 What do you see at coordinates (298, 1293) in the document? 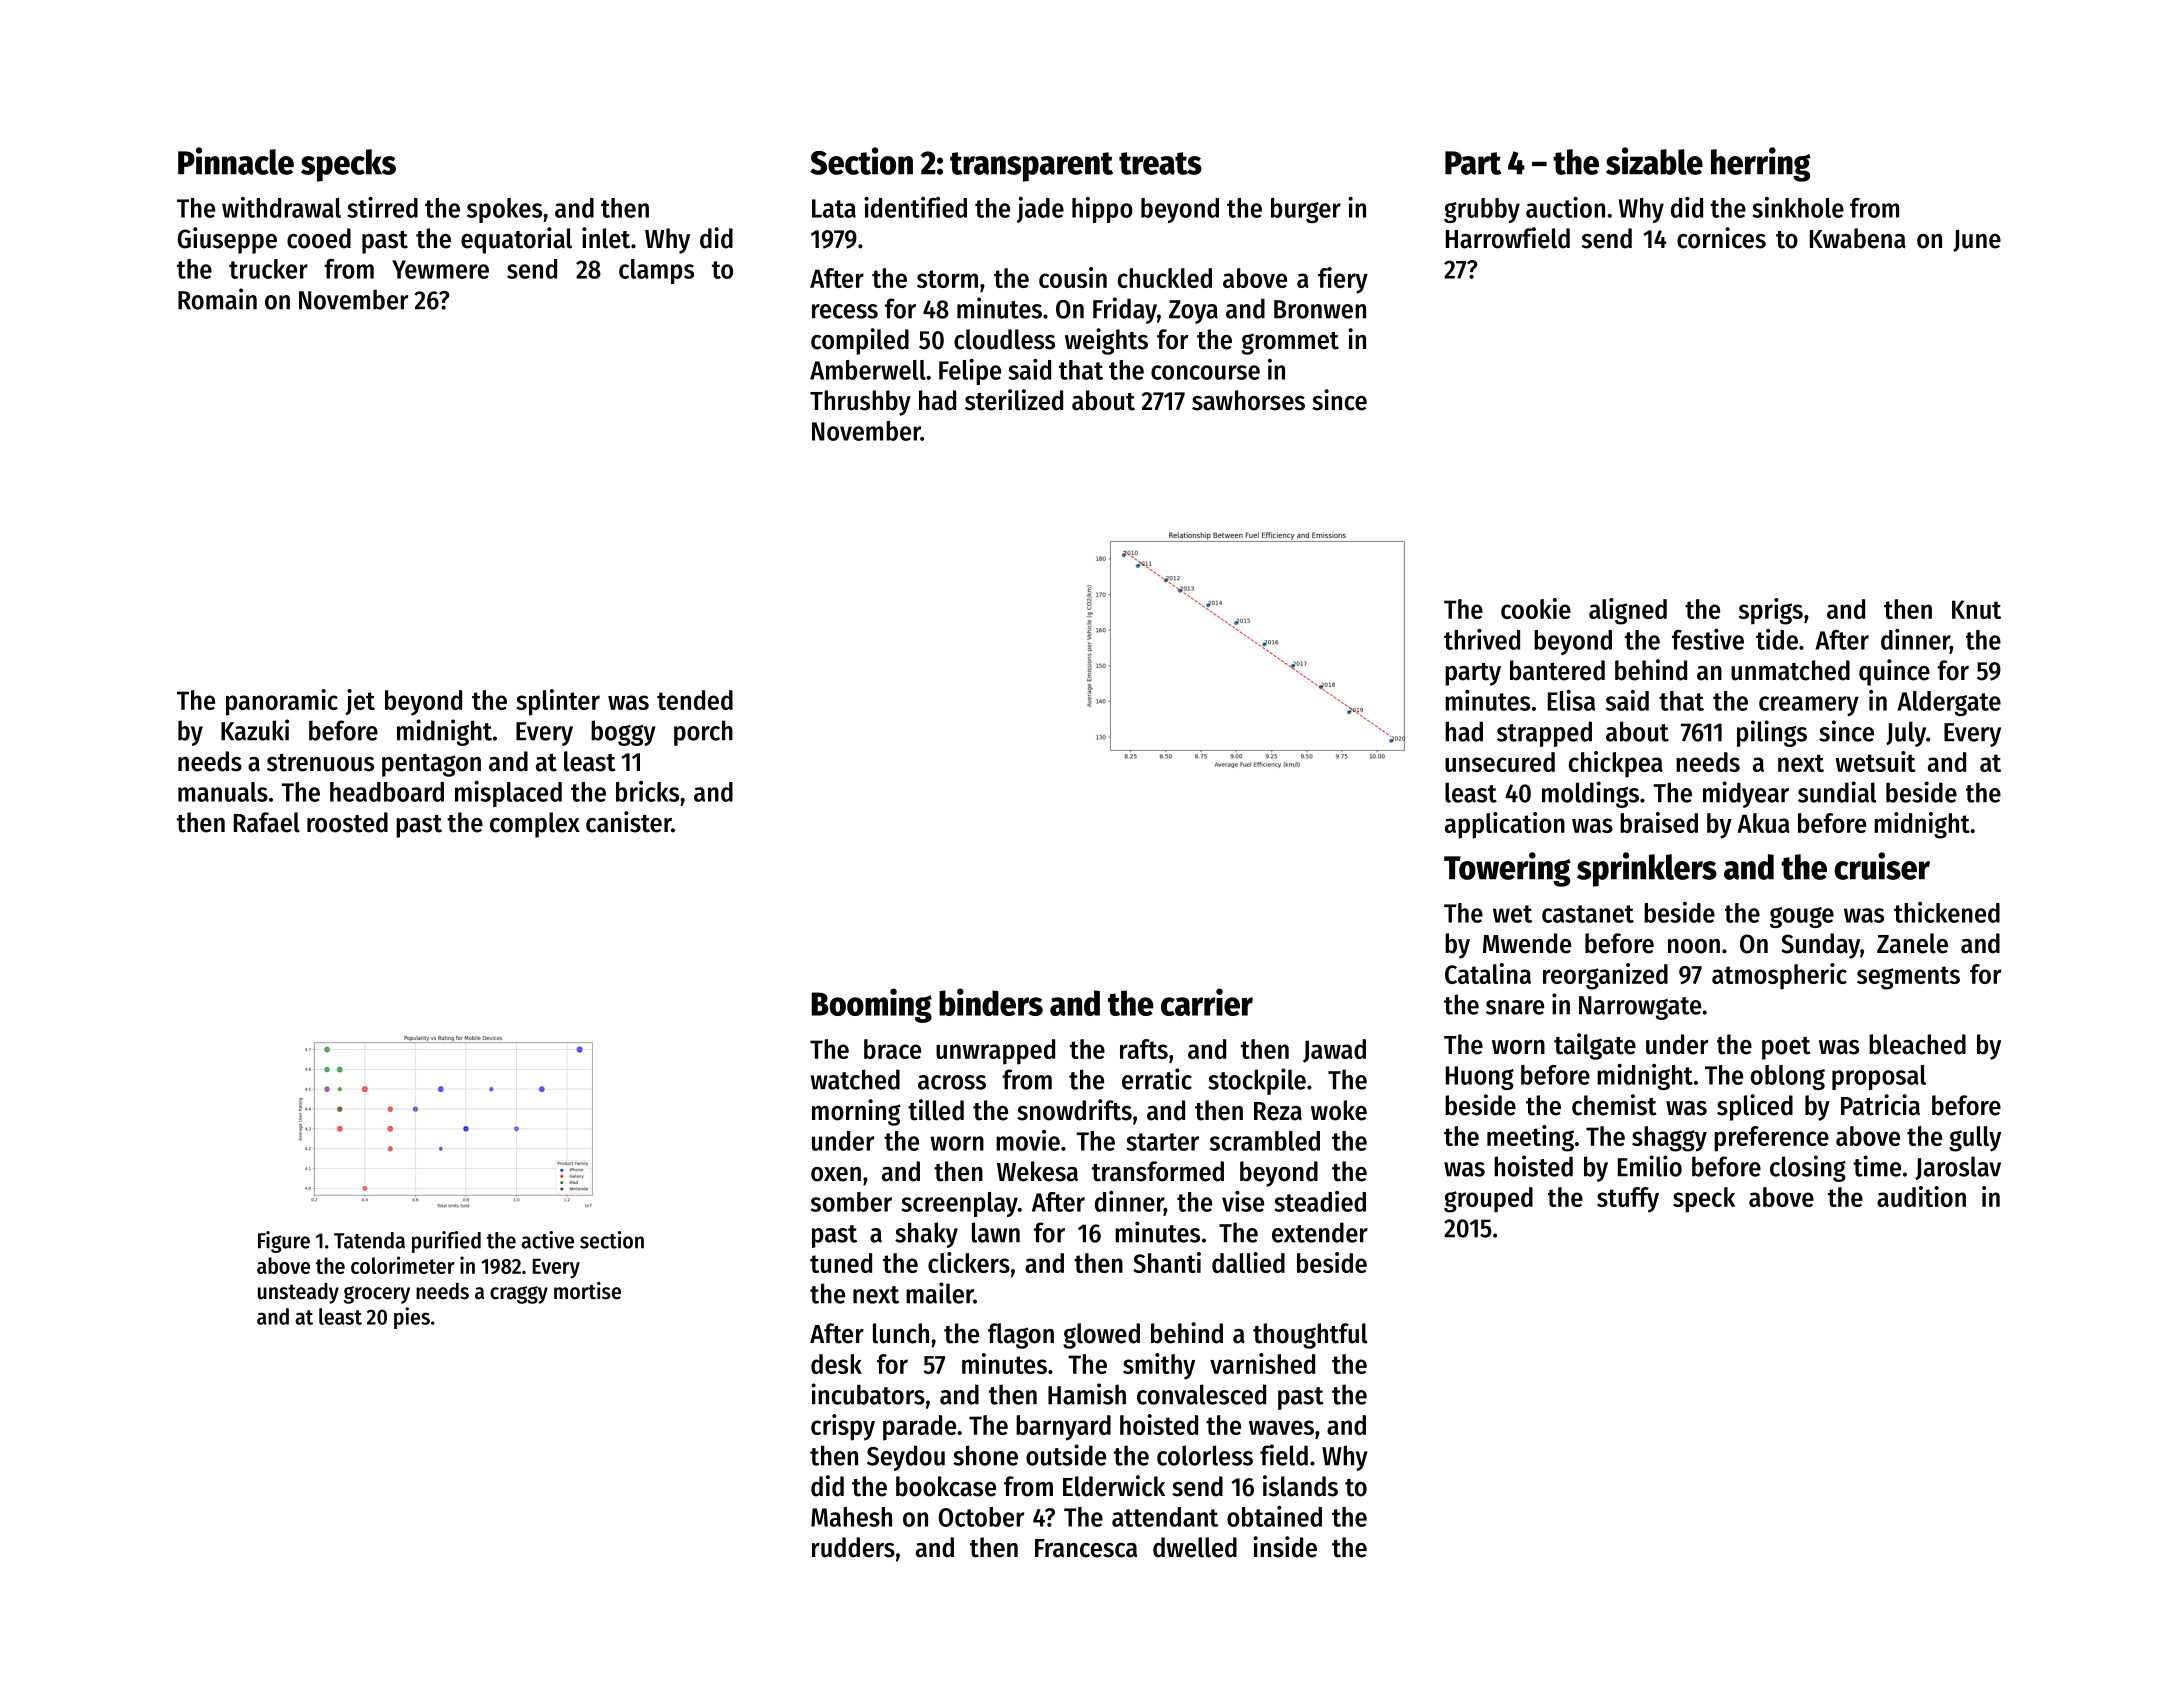
I see `unsteady` at bounding box center [298, 1293].
